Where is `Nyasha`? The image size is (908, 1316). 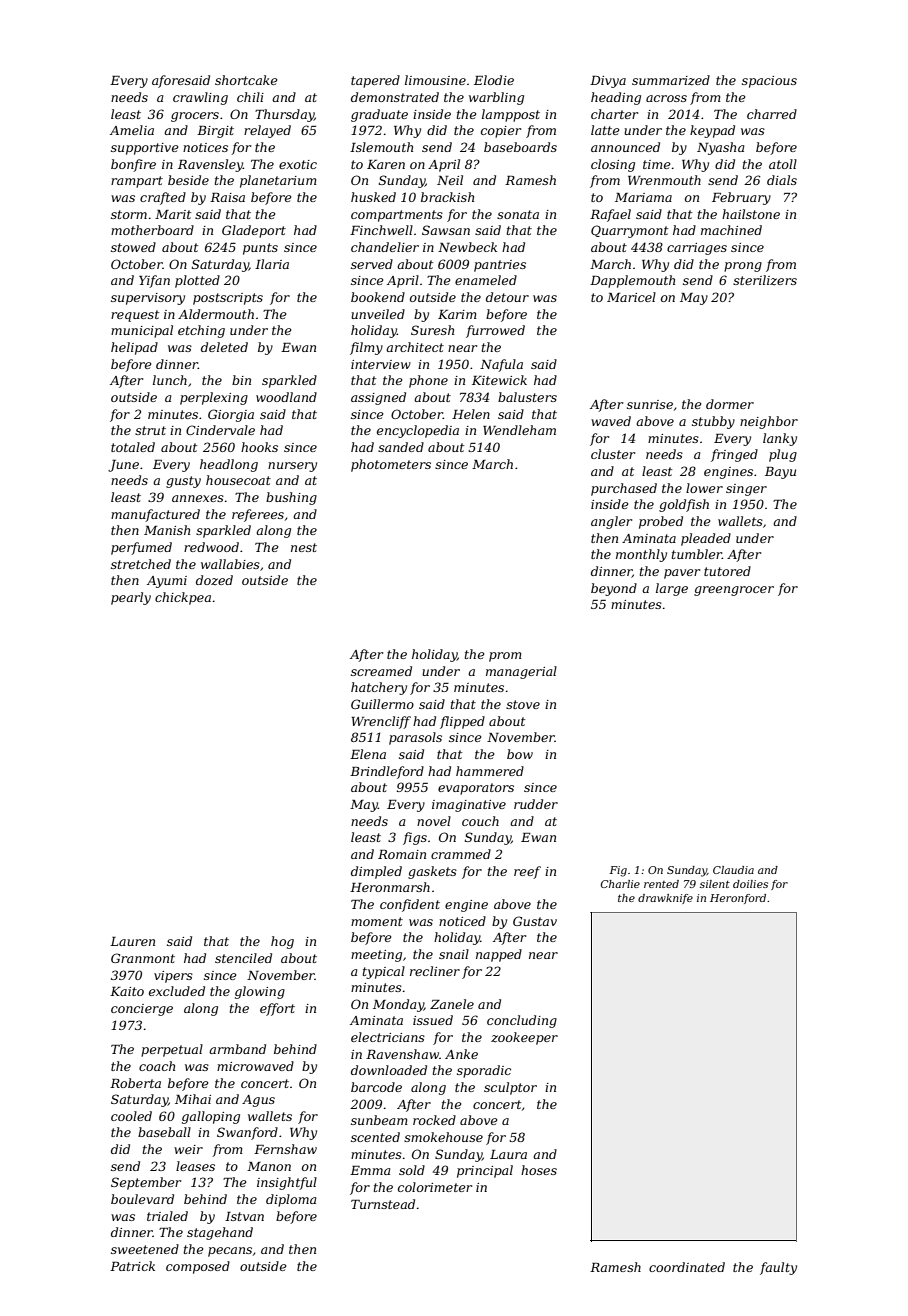 Nyasha is located at coordinates (720, 148).
